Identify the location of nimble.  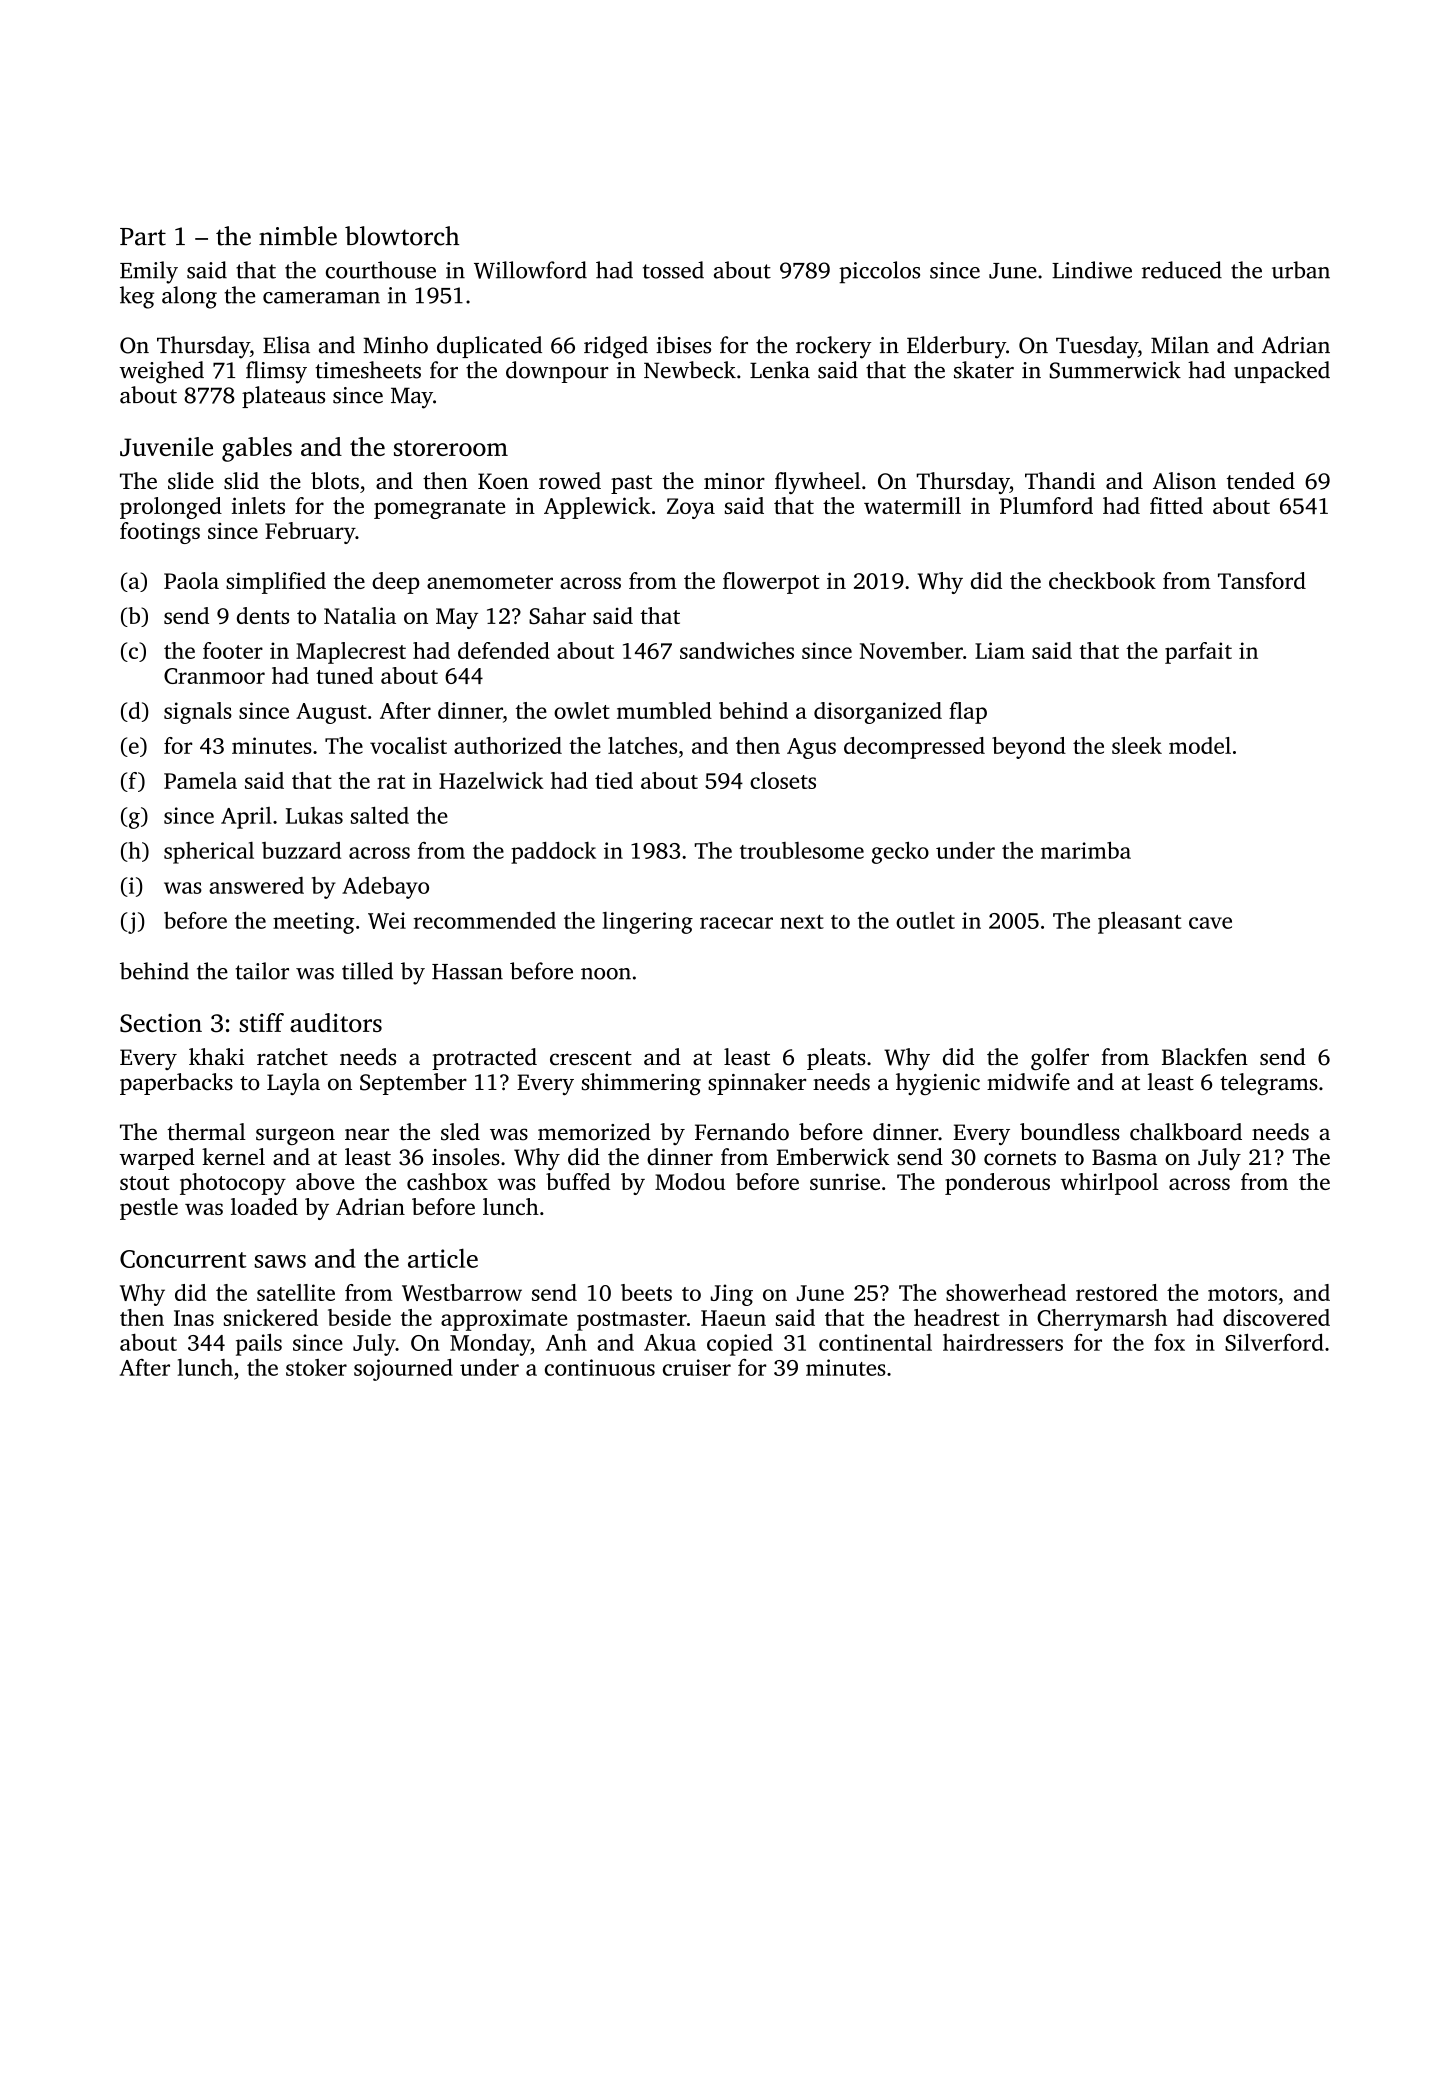
(298, 236).
